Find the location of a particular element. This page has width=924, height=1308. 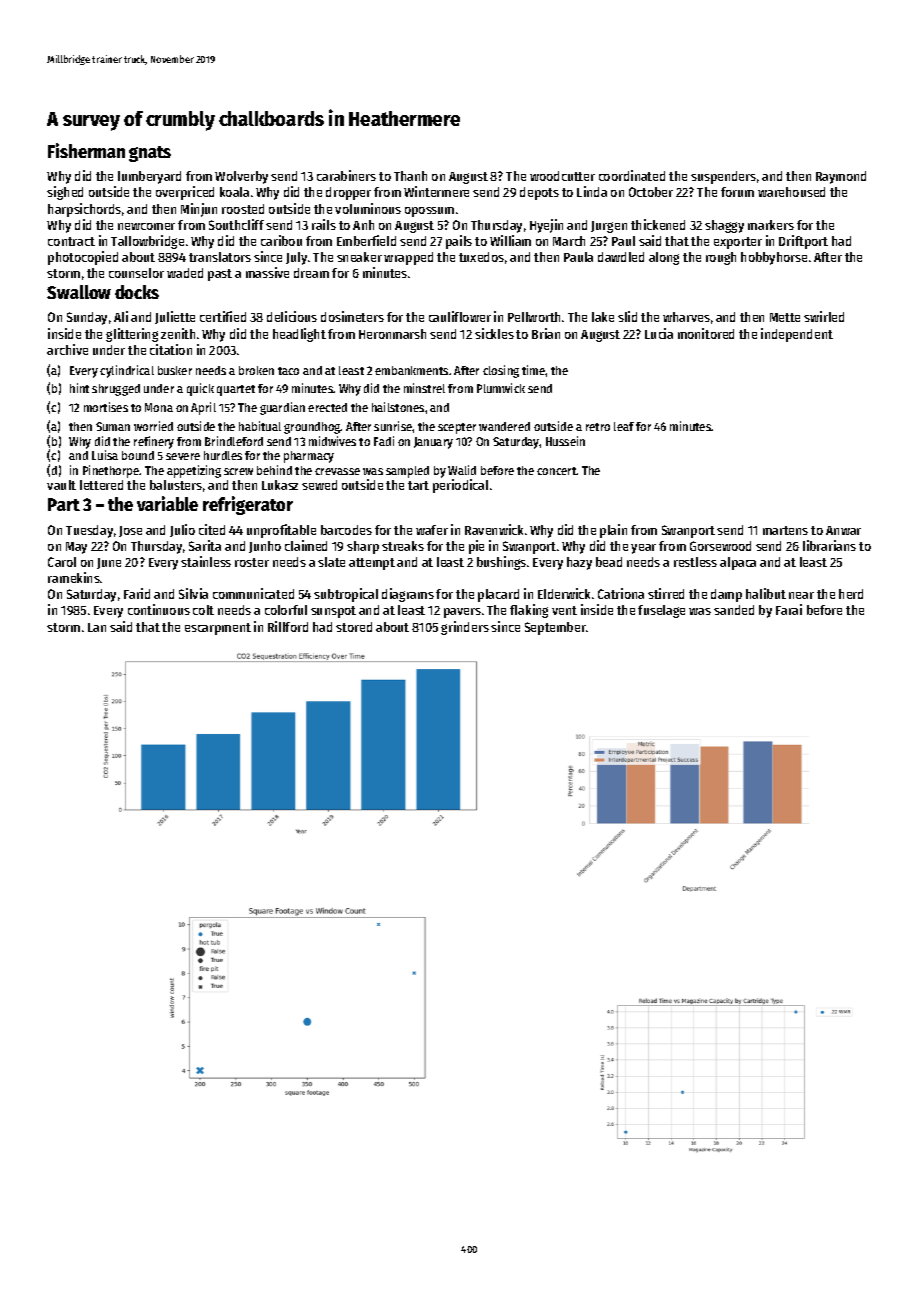

dosimeters is located at coordinates (352, 316).
